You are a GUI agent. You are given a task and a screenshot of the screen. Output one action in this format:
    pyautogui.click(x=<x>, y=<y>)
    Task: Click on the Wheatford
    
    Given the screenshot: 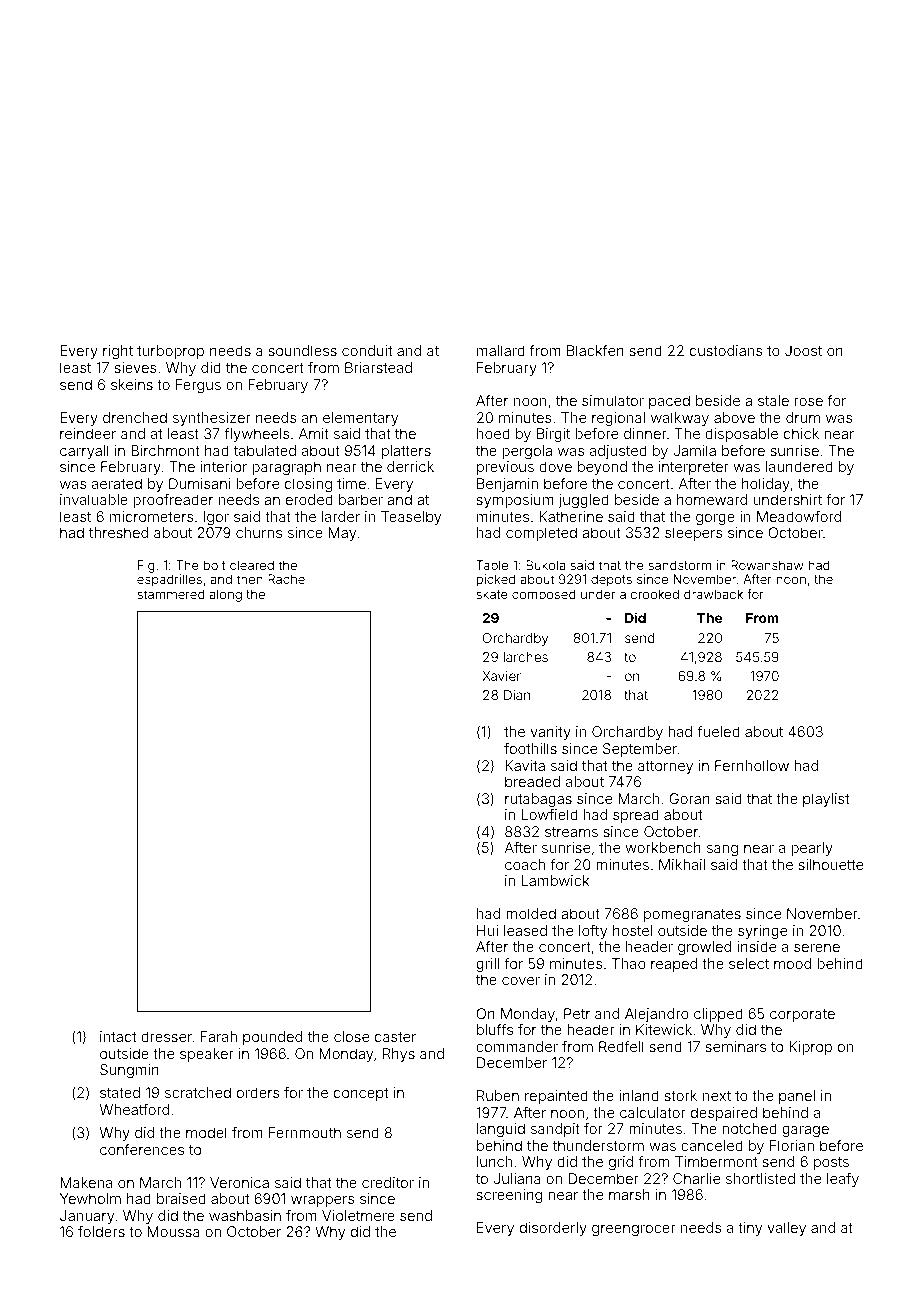 What is the action you would take?
    pyautogui.click(x=134, y=1109)
